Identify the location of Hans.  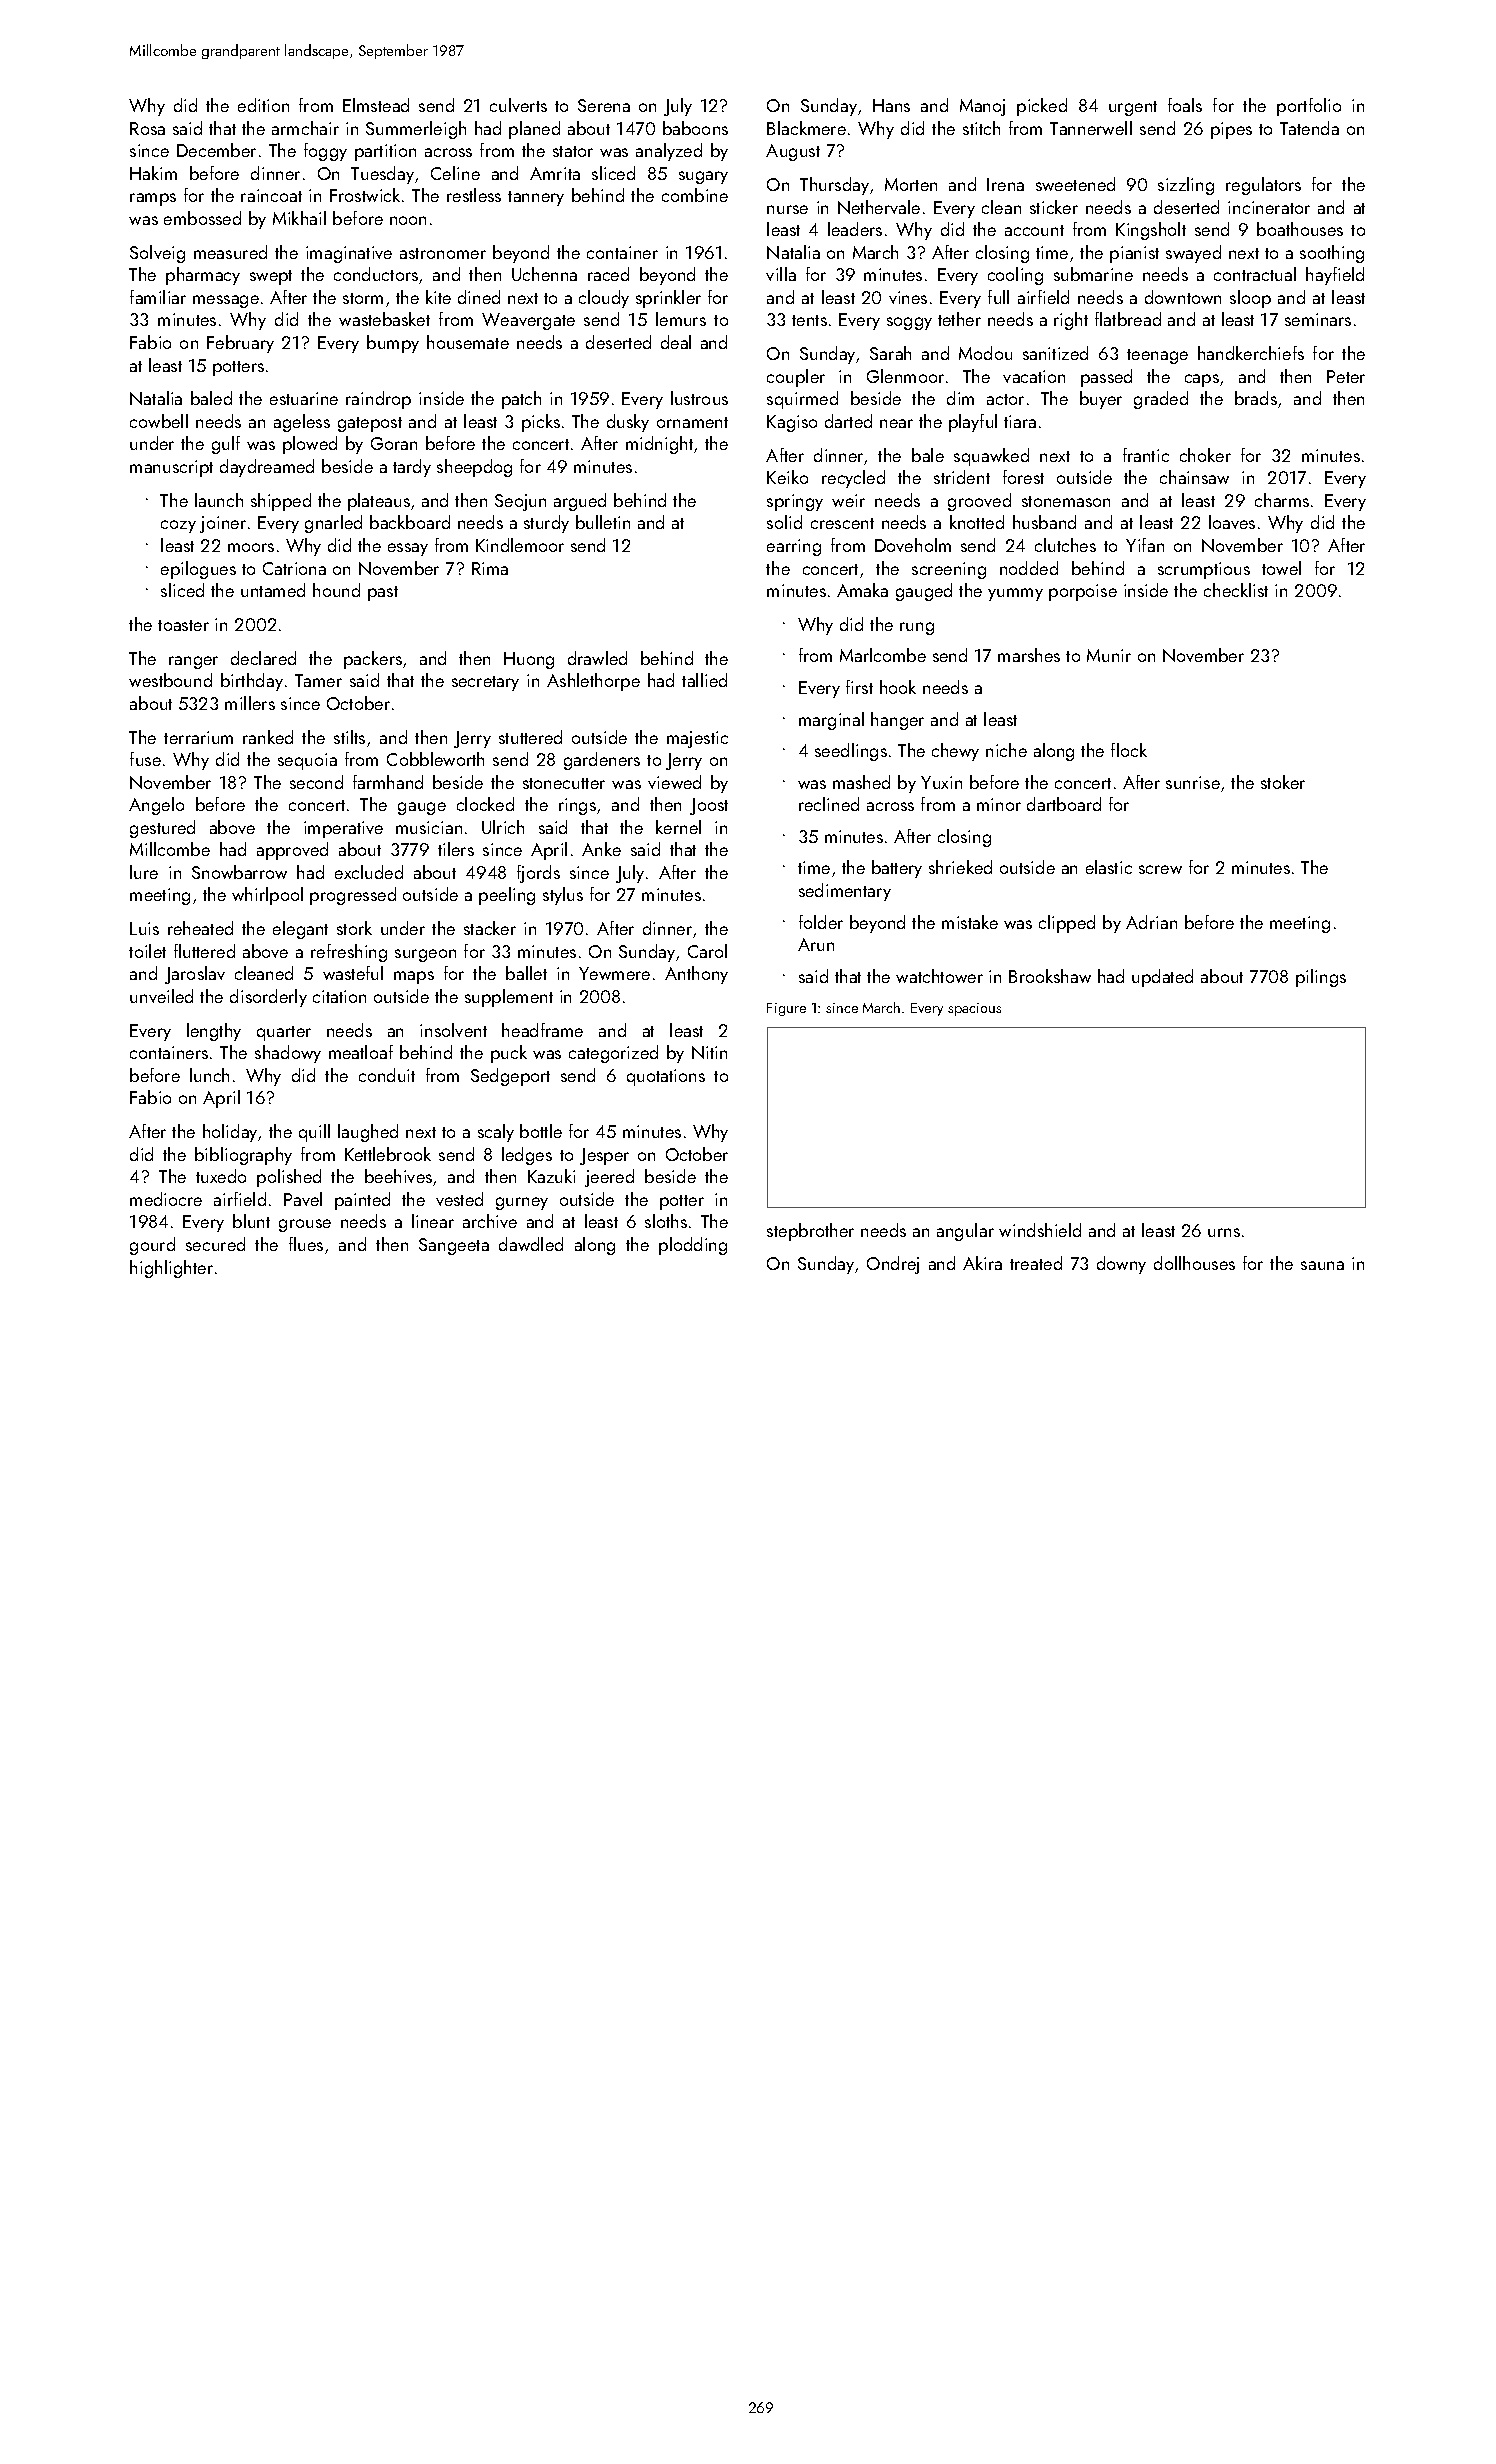
(891, 105).
